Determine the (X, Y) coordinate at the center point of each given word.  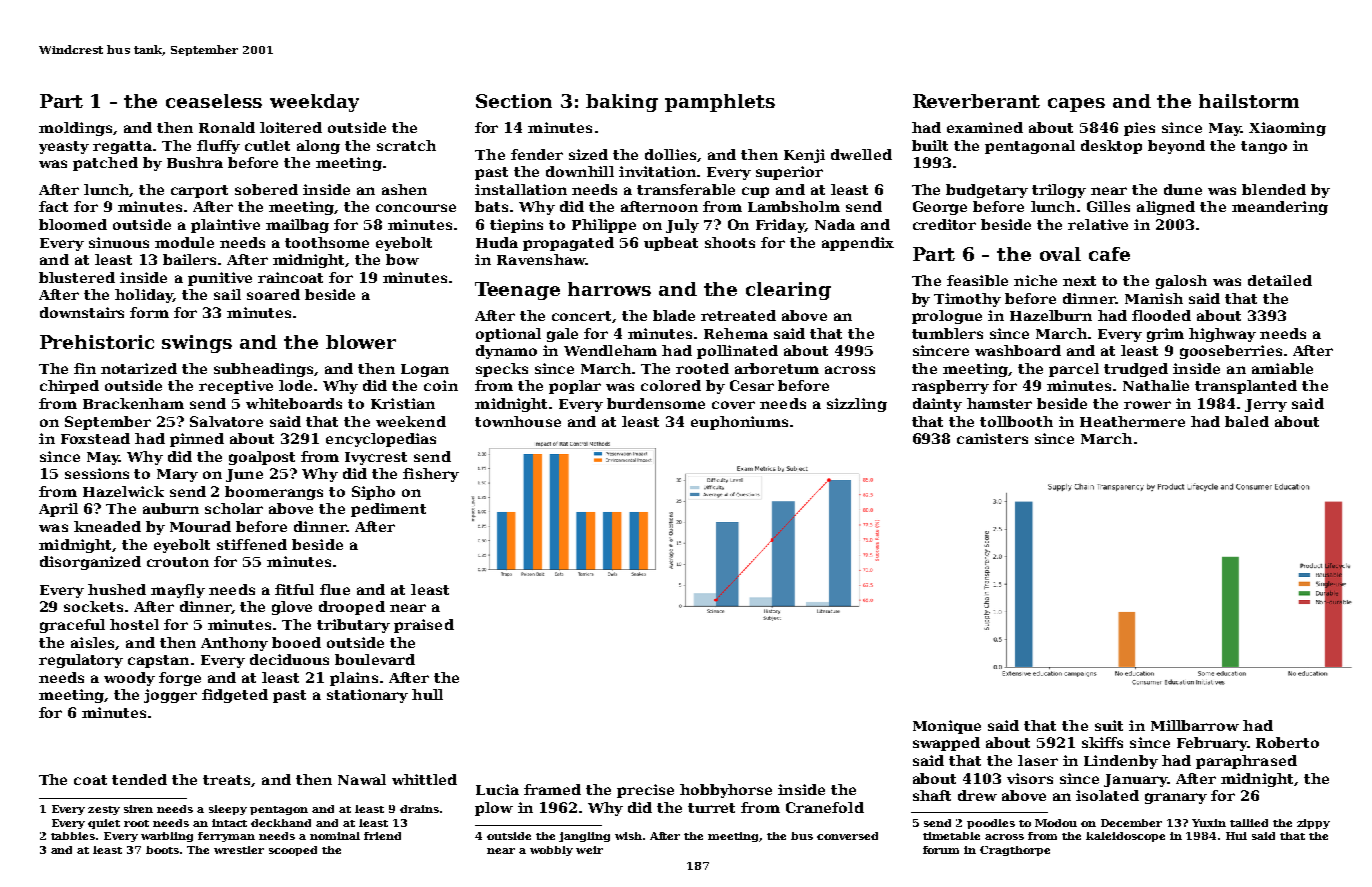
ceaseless (214, 101)
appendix (858, 244)
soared (273, 294)
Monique (947, 727)
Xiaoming (1287, 129)
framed (552, 789)
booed (296, 642)
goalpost (262, 458)
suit (1109, 725)
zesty (104, 810)
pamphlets (720, 103)
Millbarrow (1195, 725)
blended (1274, 189)
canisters (992, 438)
